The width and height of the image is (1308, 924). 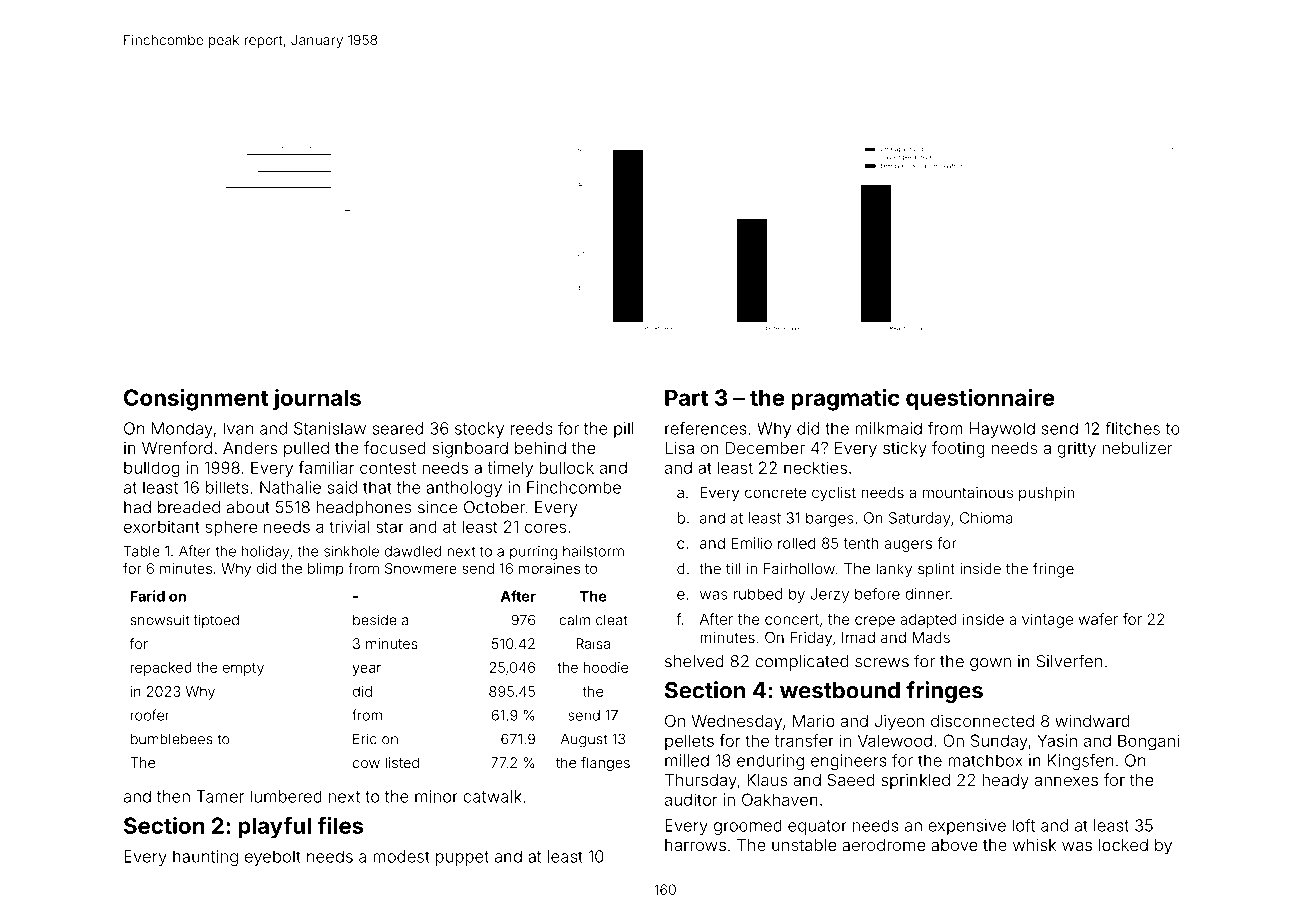 What do you see at coordinates (317, 400) in the image?
I see `journals` at bounding box center [317, 400].
